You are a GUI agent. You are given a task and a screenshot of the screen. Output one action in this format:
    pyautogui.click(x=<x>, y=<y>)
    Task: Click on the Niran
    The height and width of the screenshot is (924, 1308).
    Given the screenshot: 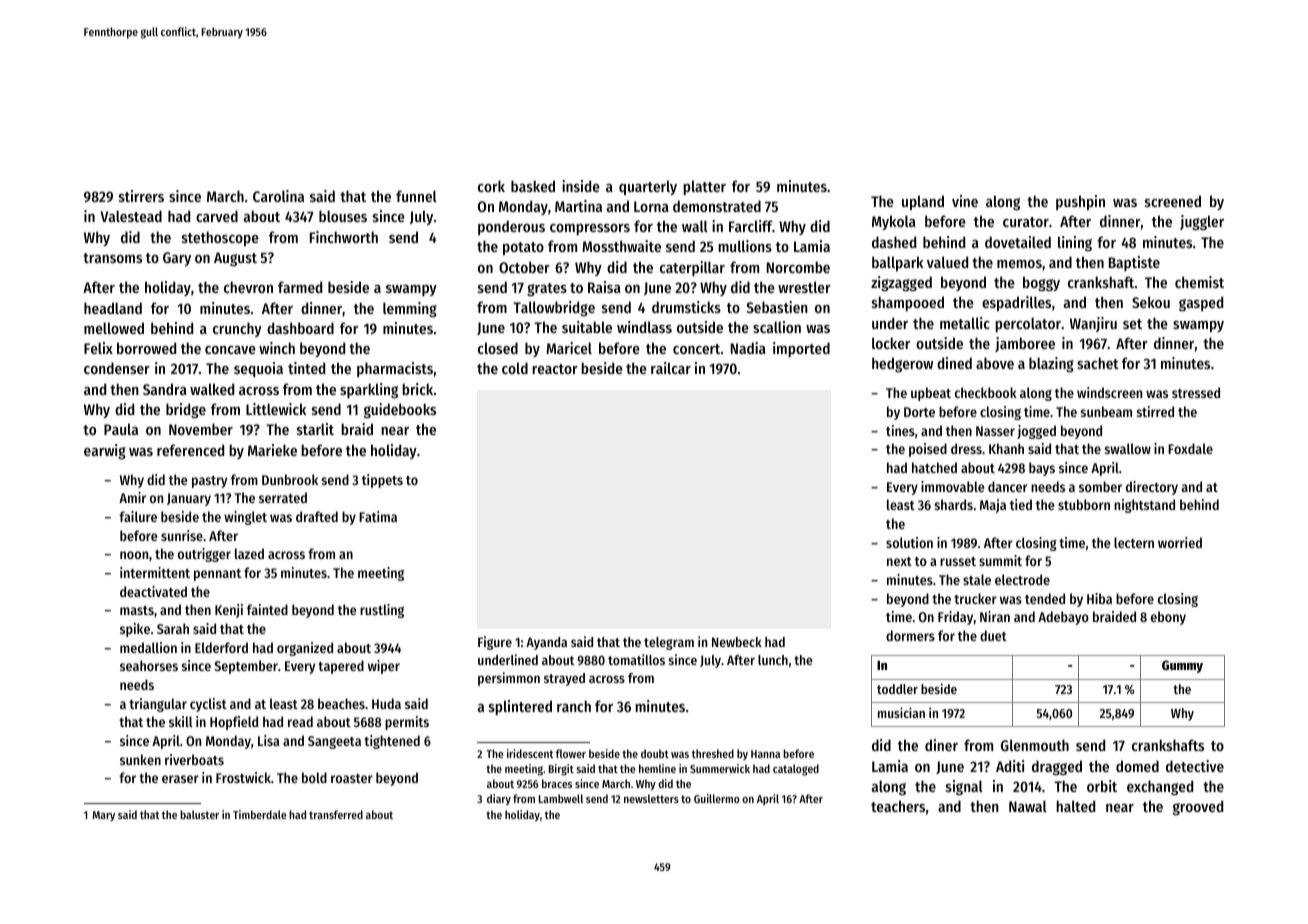 What is the action you would take?
    pyautogui.click(x=995, y=616)
